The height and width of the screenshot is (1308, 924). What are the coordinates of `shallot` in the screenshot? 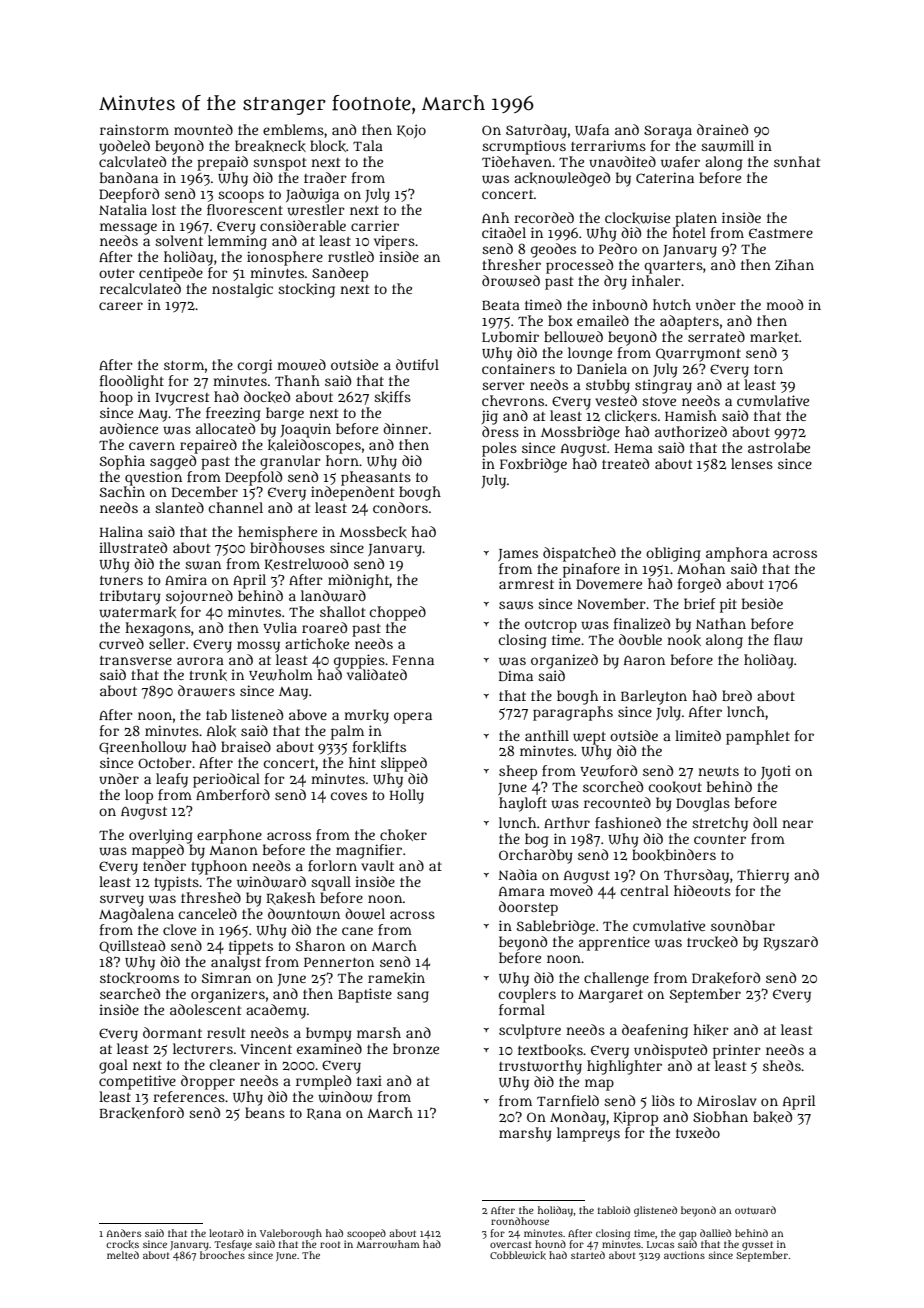 It's located at (342, 611).
